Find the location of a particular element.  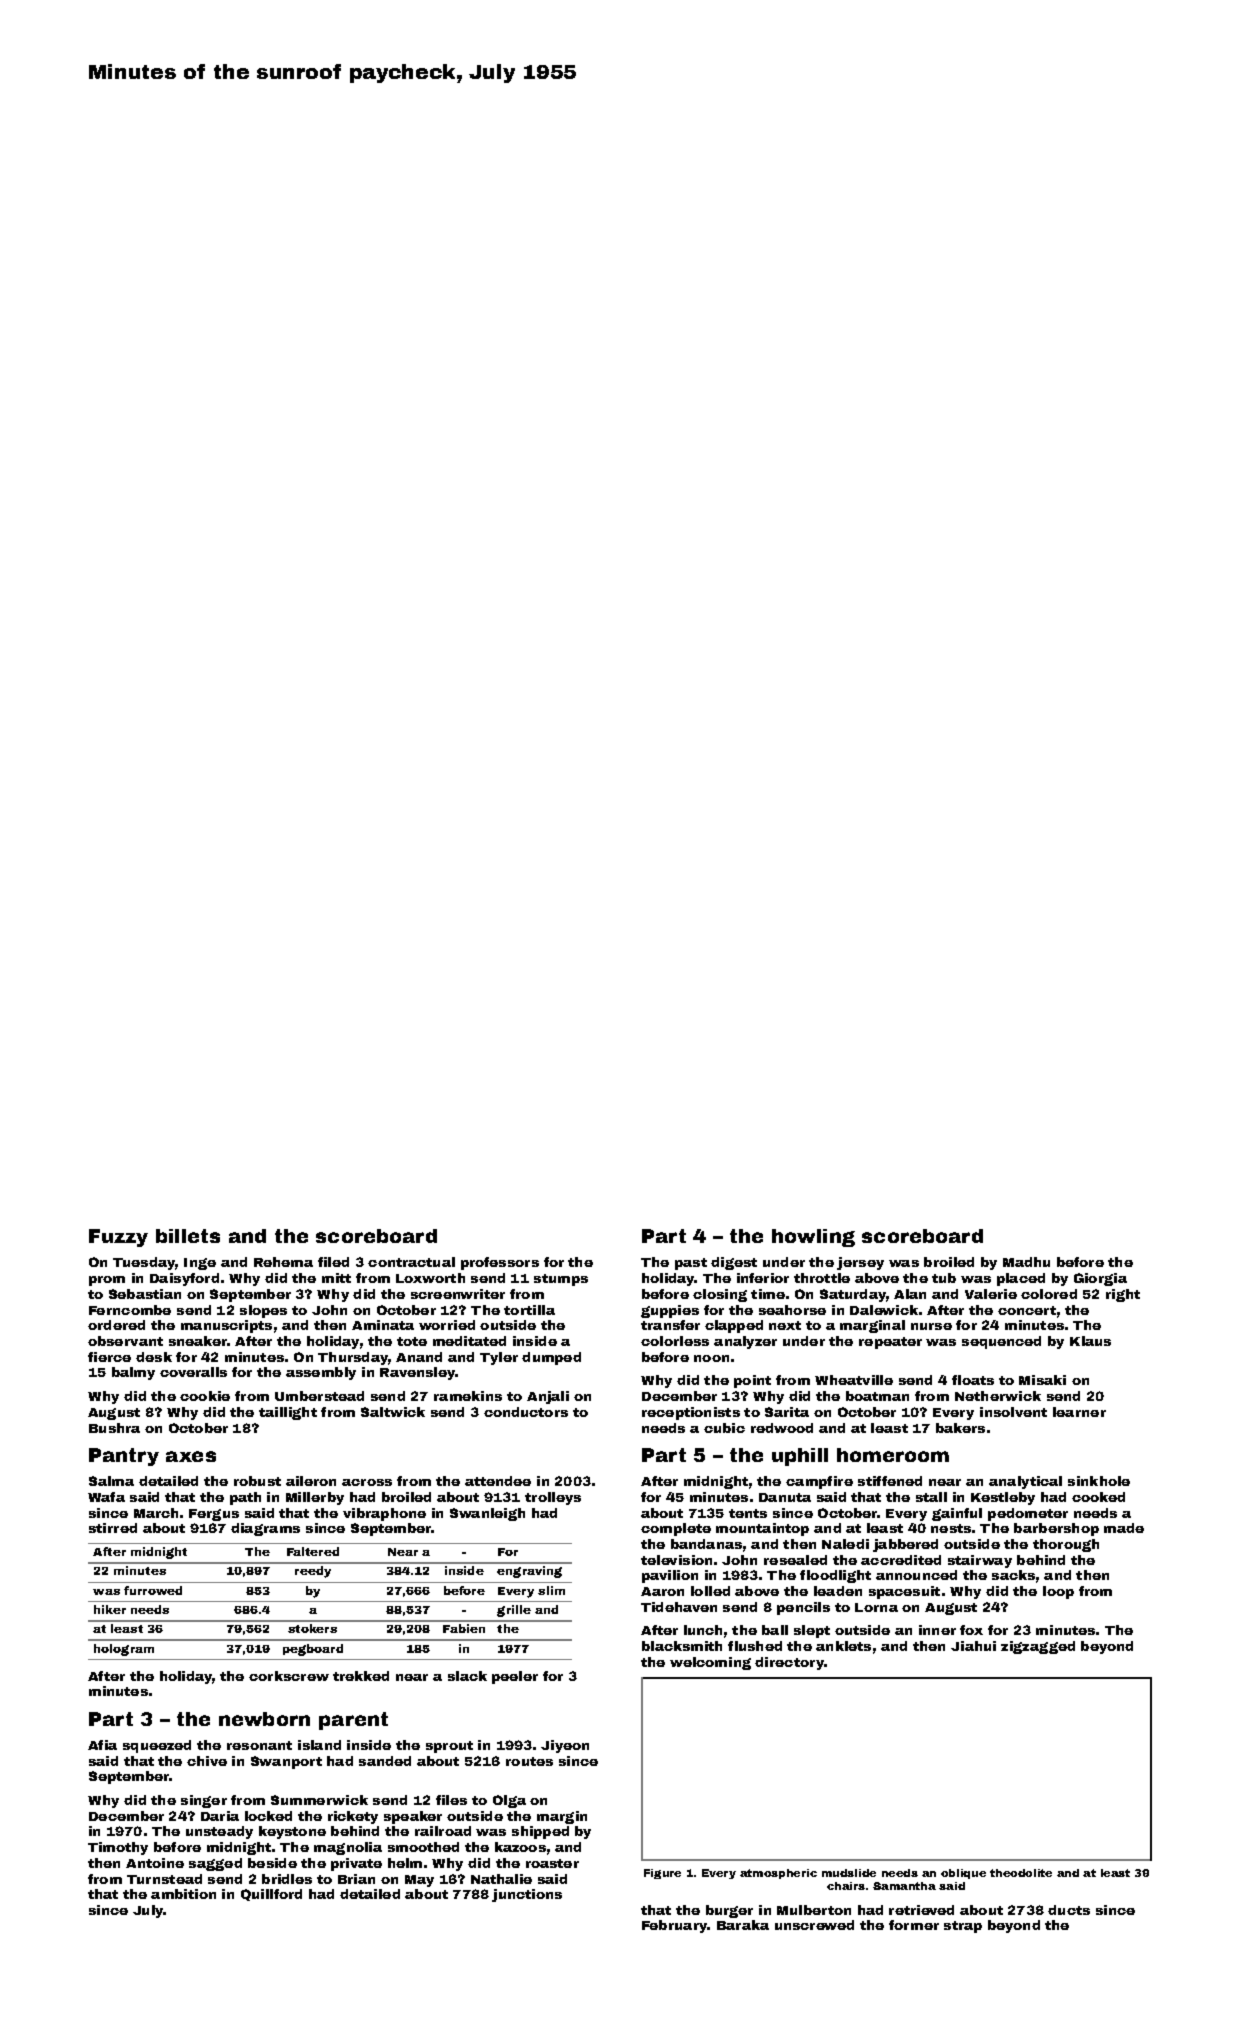

Bushra is located at coordinates (114, 1428).
